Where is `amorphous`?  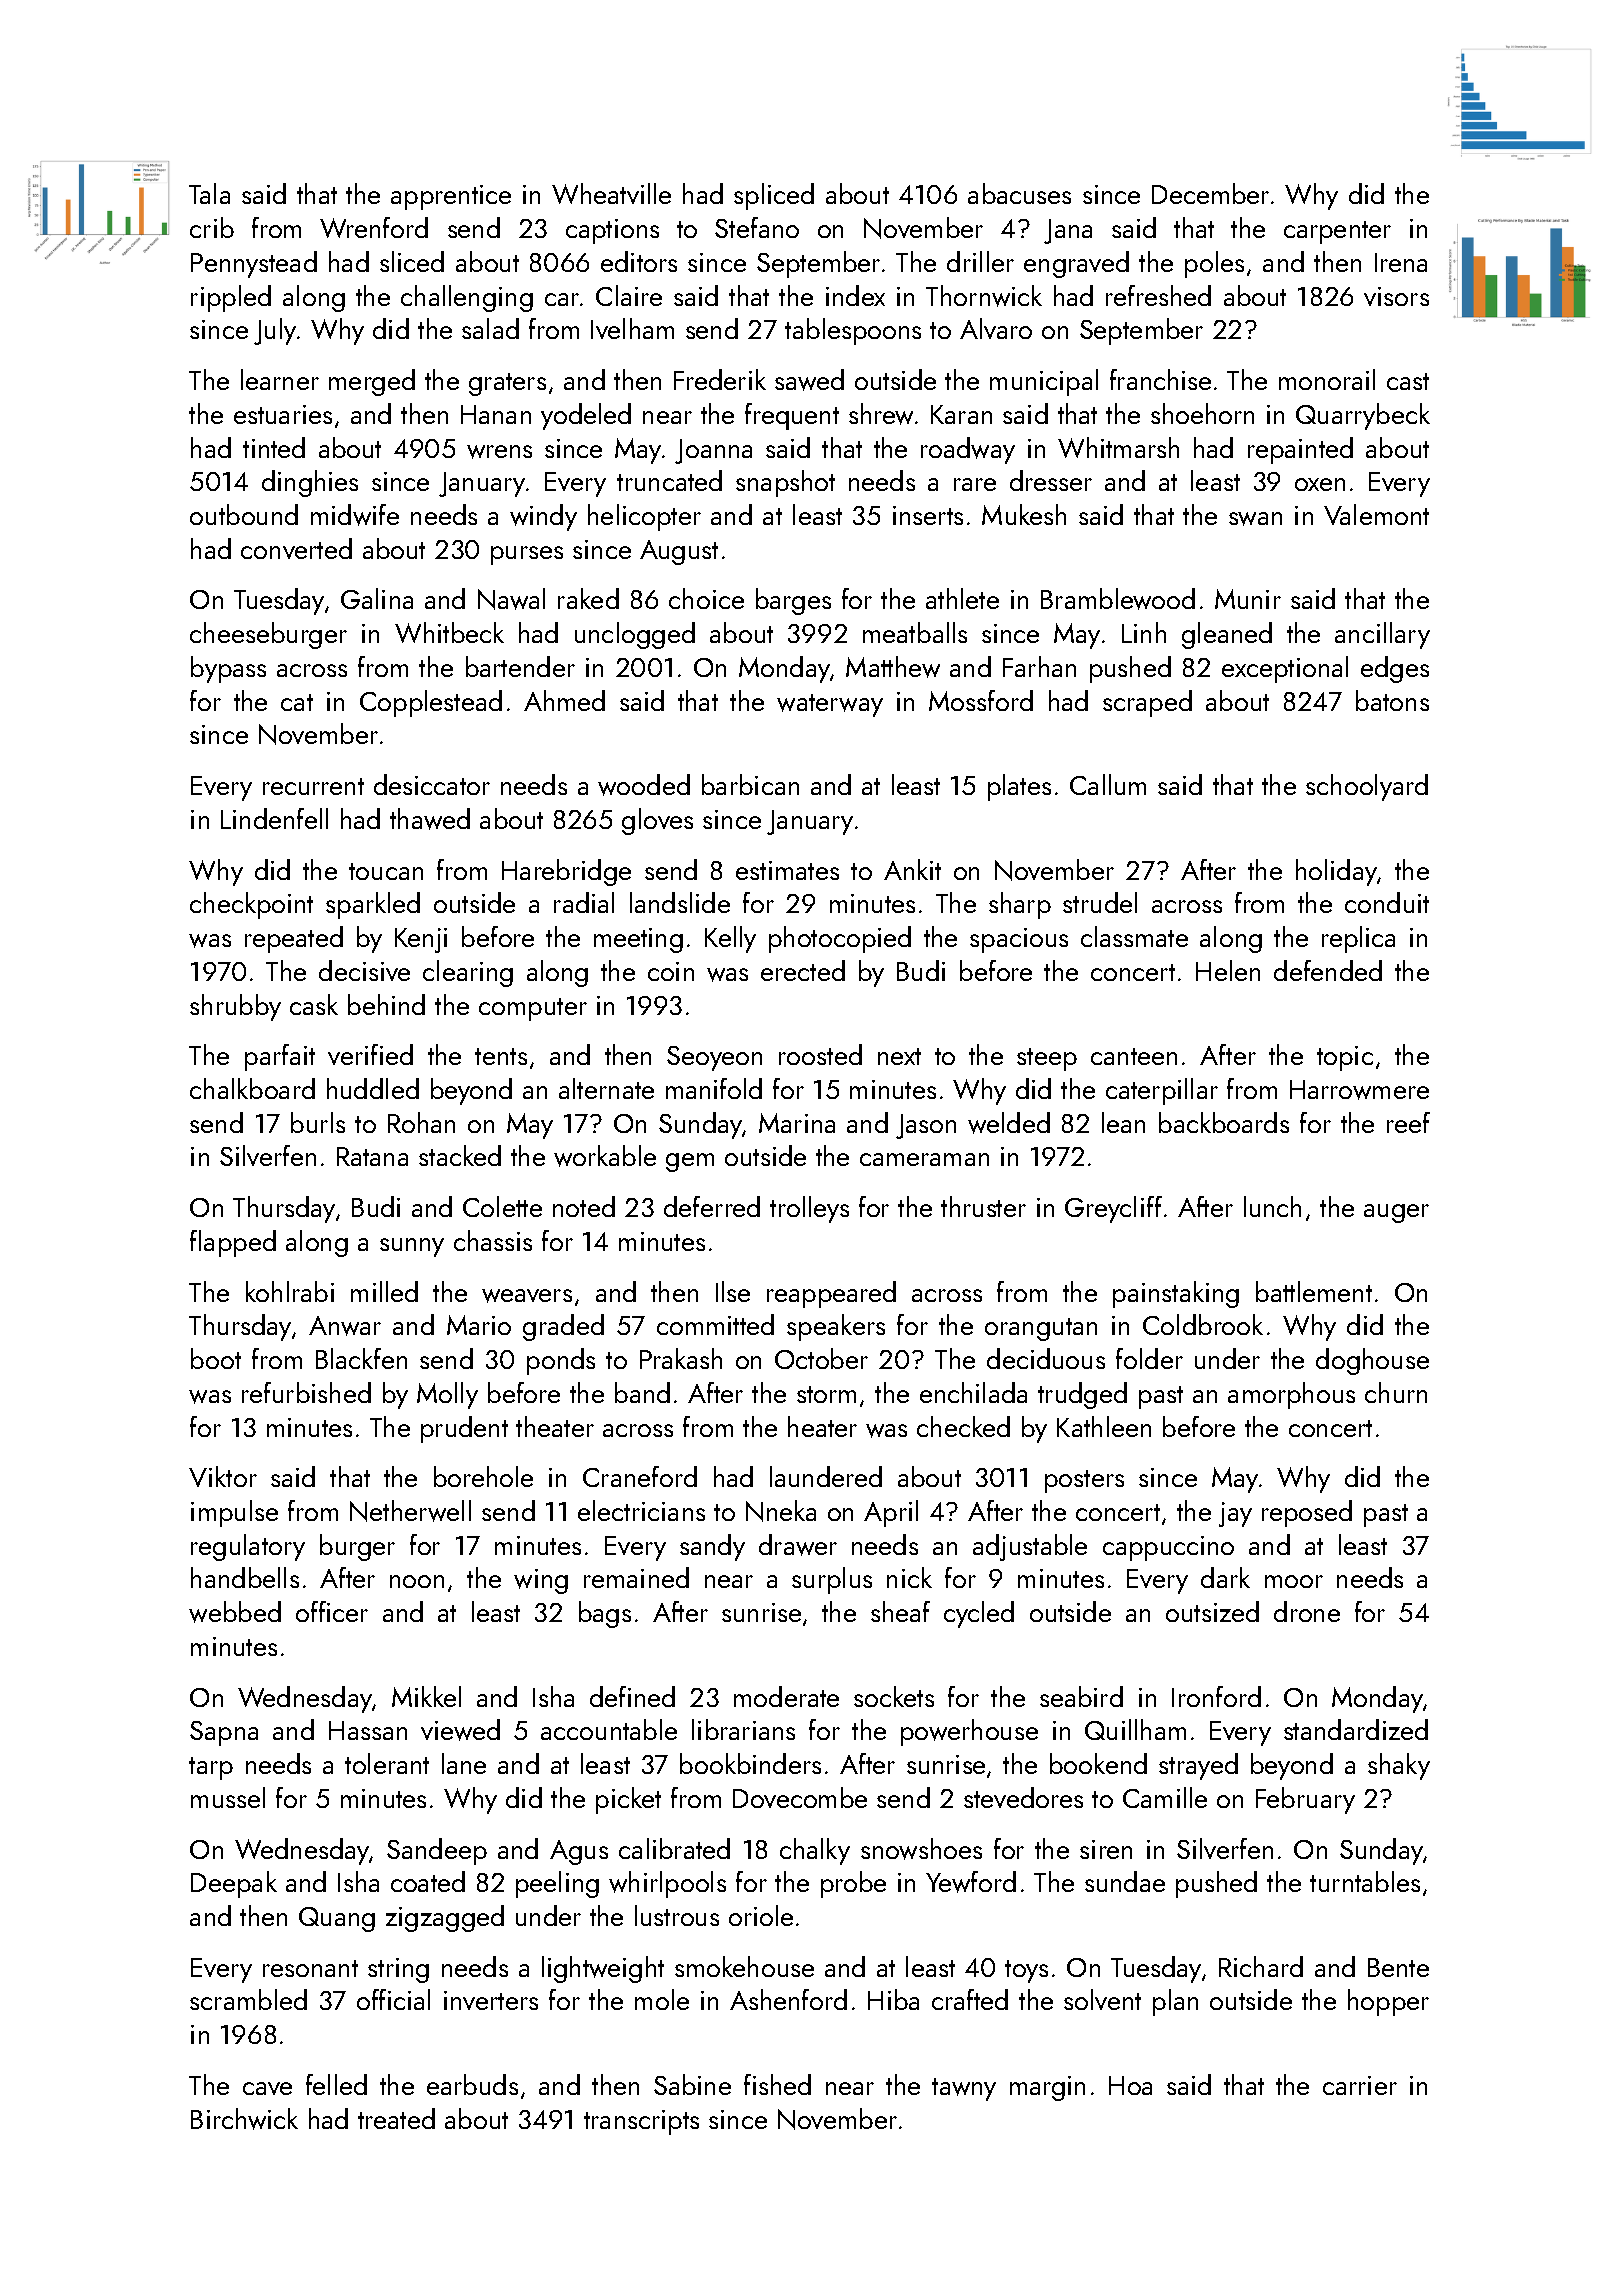
amorphous is located at coordinates (1291, 1395).
